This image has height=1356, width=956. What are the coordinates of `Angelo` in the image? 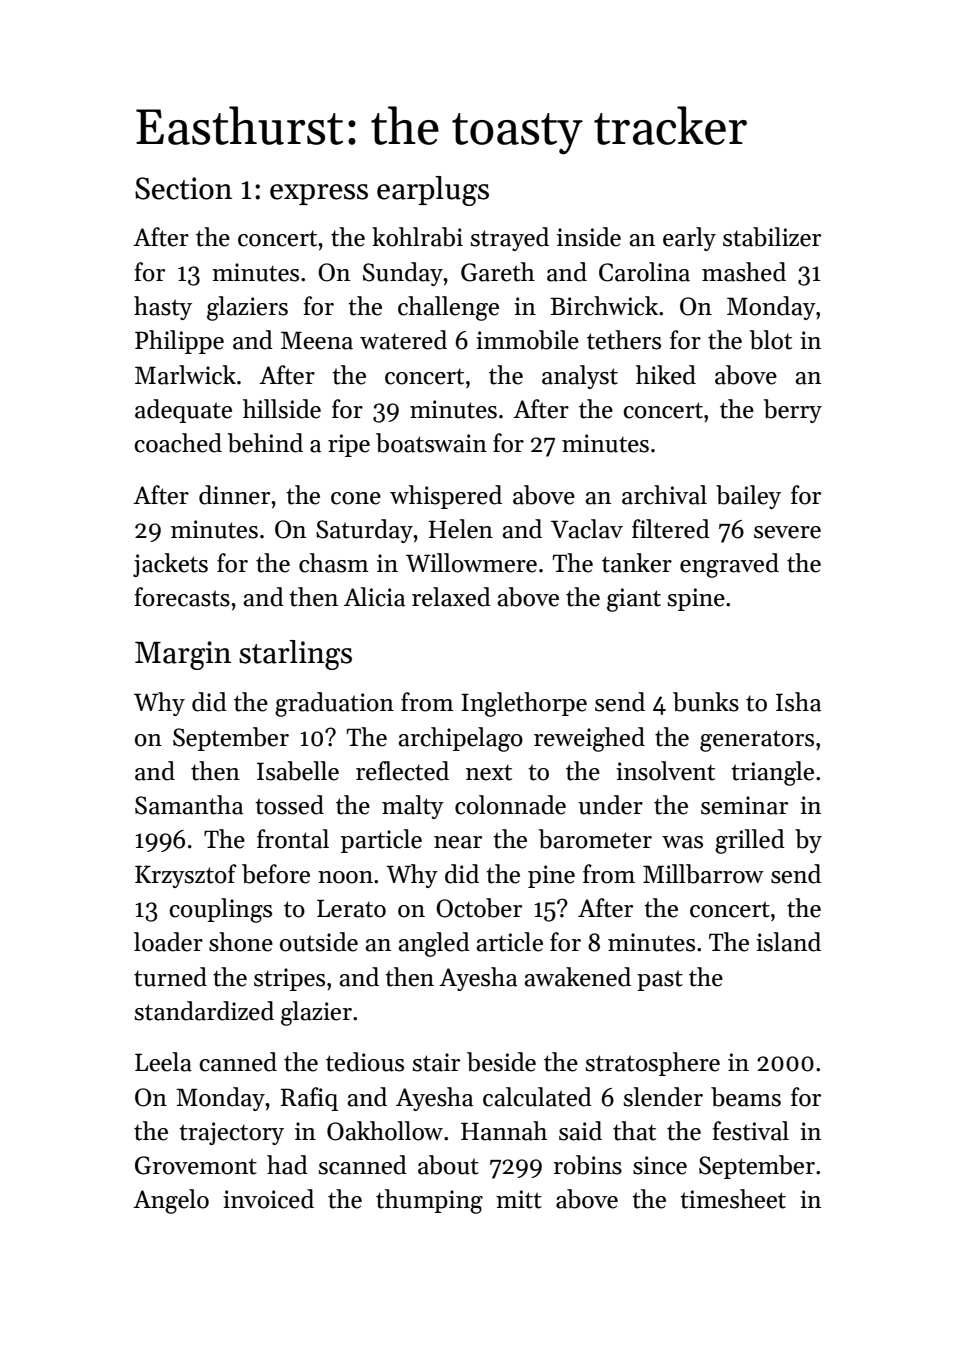 It's located at (171, 1201).
